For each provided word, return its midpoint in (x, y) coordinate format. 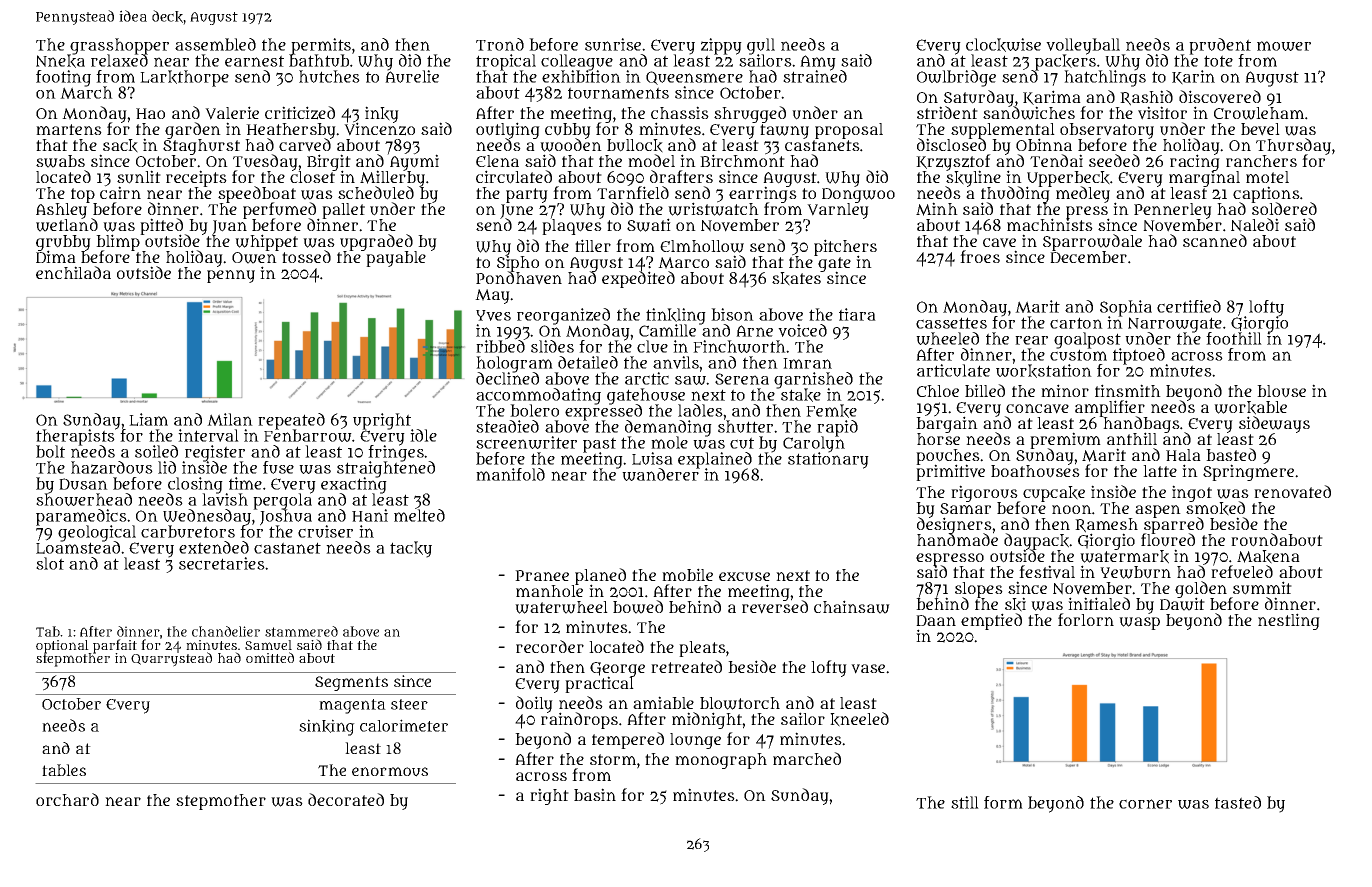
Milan (230, 419)
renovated (1292, 492)
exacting (354, 485)
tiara (857, 314)
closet (312, 177)
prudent (1220, 46)
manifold (510, 474)
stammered (301, 631)
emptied (991, 621)
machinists (1050, 225)
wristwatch (713, 209)
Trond (500, 44)
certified (1189, 306)
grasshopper (119, 46)
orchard (67, 799)
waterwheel (561, 607)
